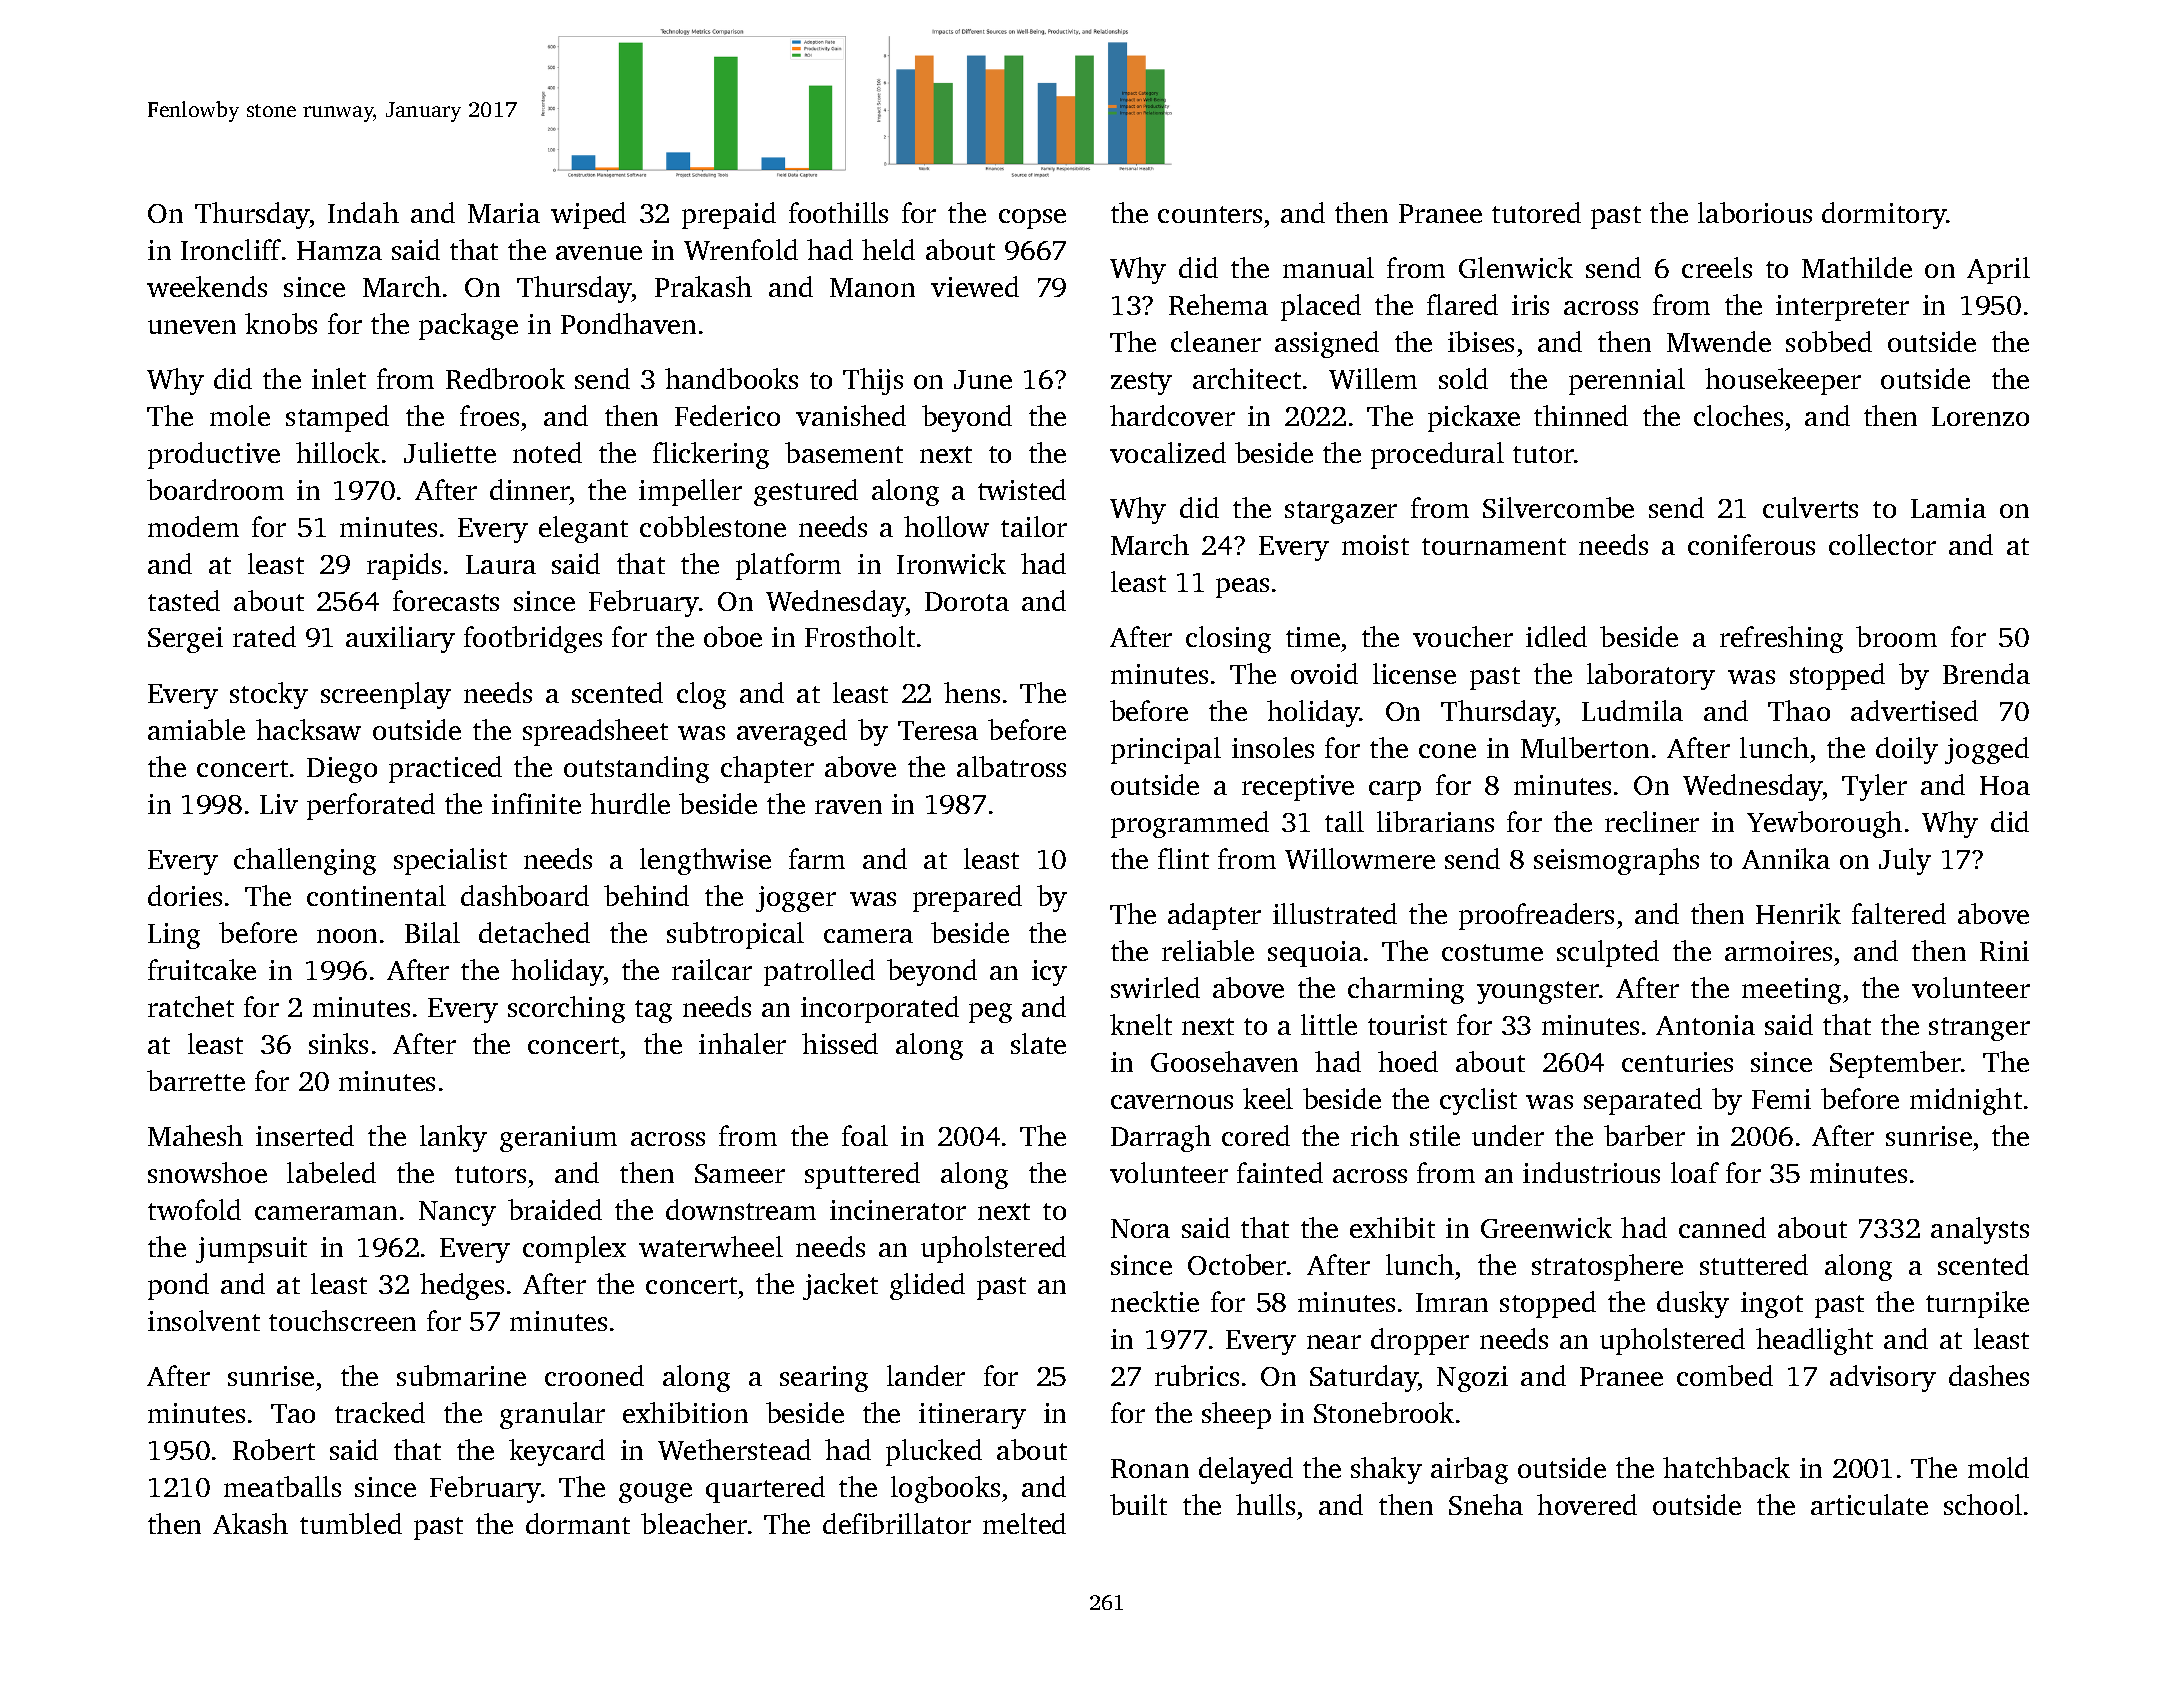 This screenshot has width=2178, height=1683. What do you see at coordinates (308, 729) in the screenshot?
I see `hacksaw` at bounding box center [308, 729].
